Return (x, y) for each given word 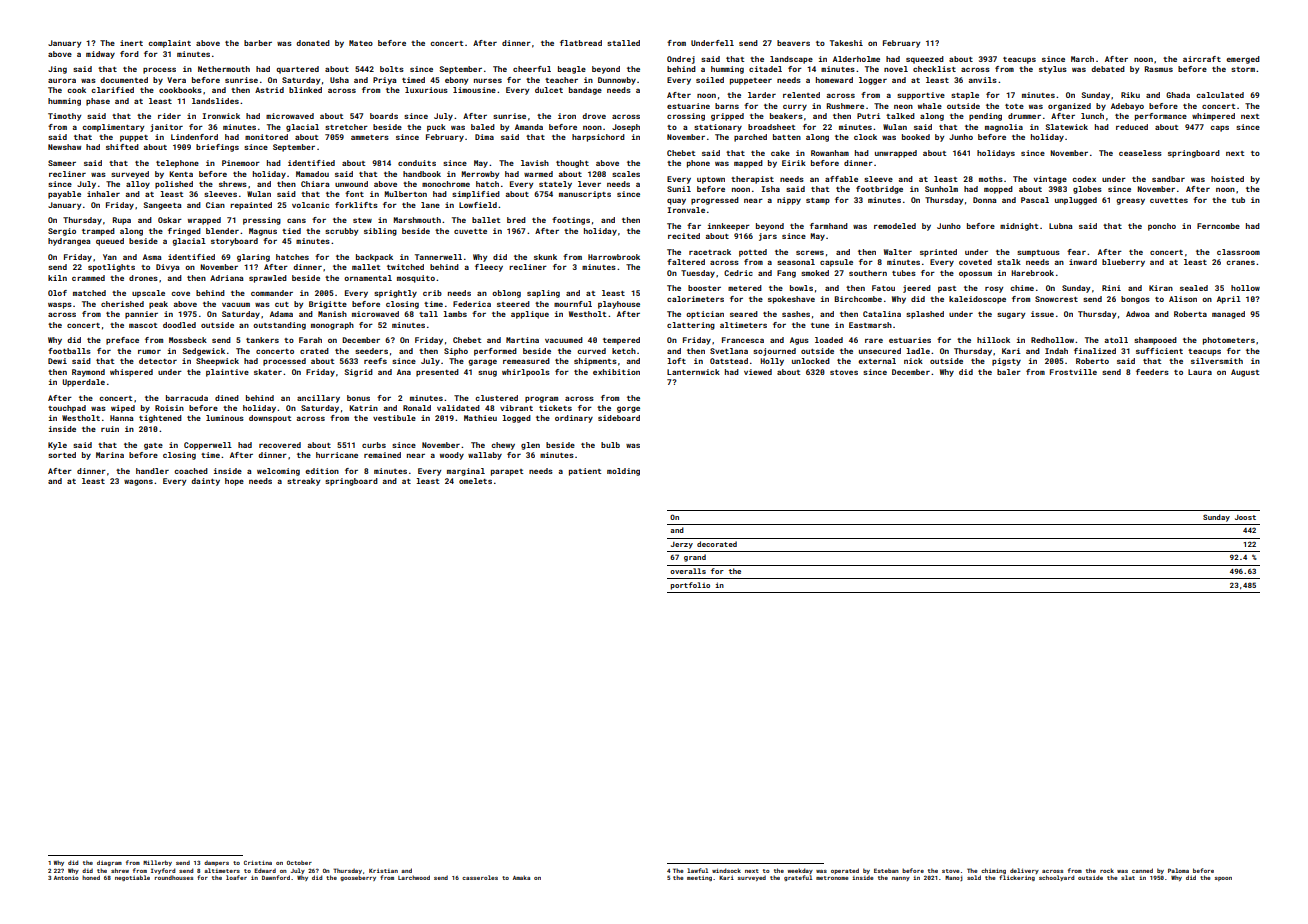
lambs (455, 314)
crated (314, 351)
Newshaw (64, 147)
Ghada (1178, 95)
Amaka (521, 877)
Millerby (157, 863)
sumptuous (1038, 253)
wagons (138, 482)
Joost (1245, 517)
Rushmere (845, 106)
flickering (1017, 878)
